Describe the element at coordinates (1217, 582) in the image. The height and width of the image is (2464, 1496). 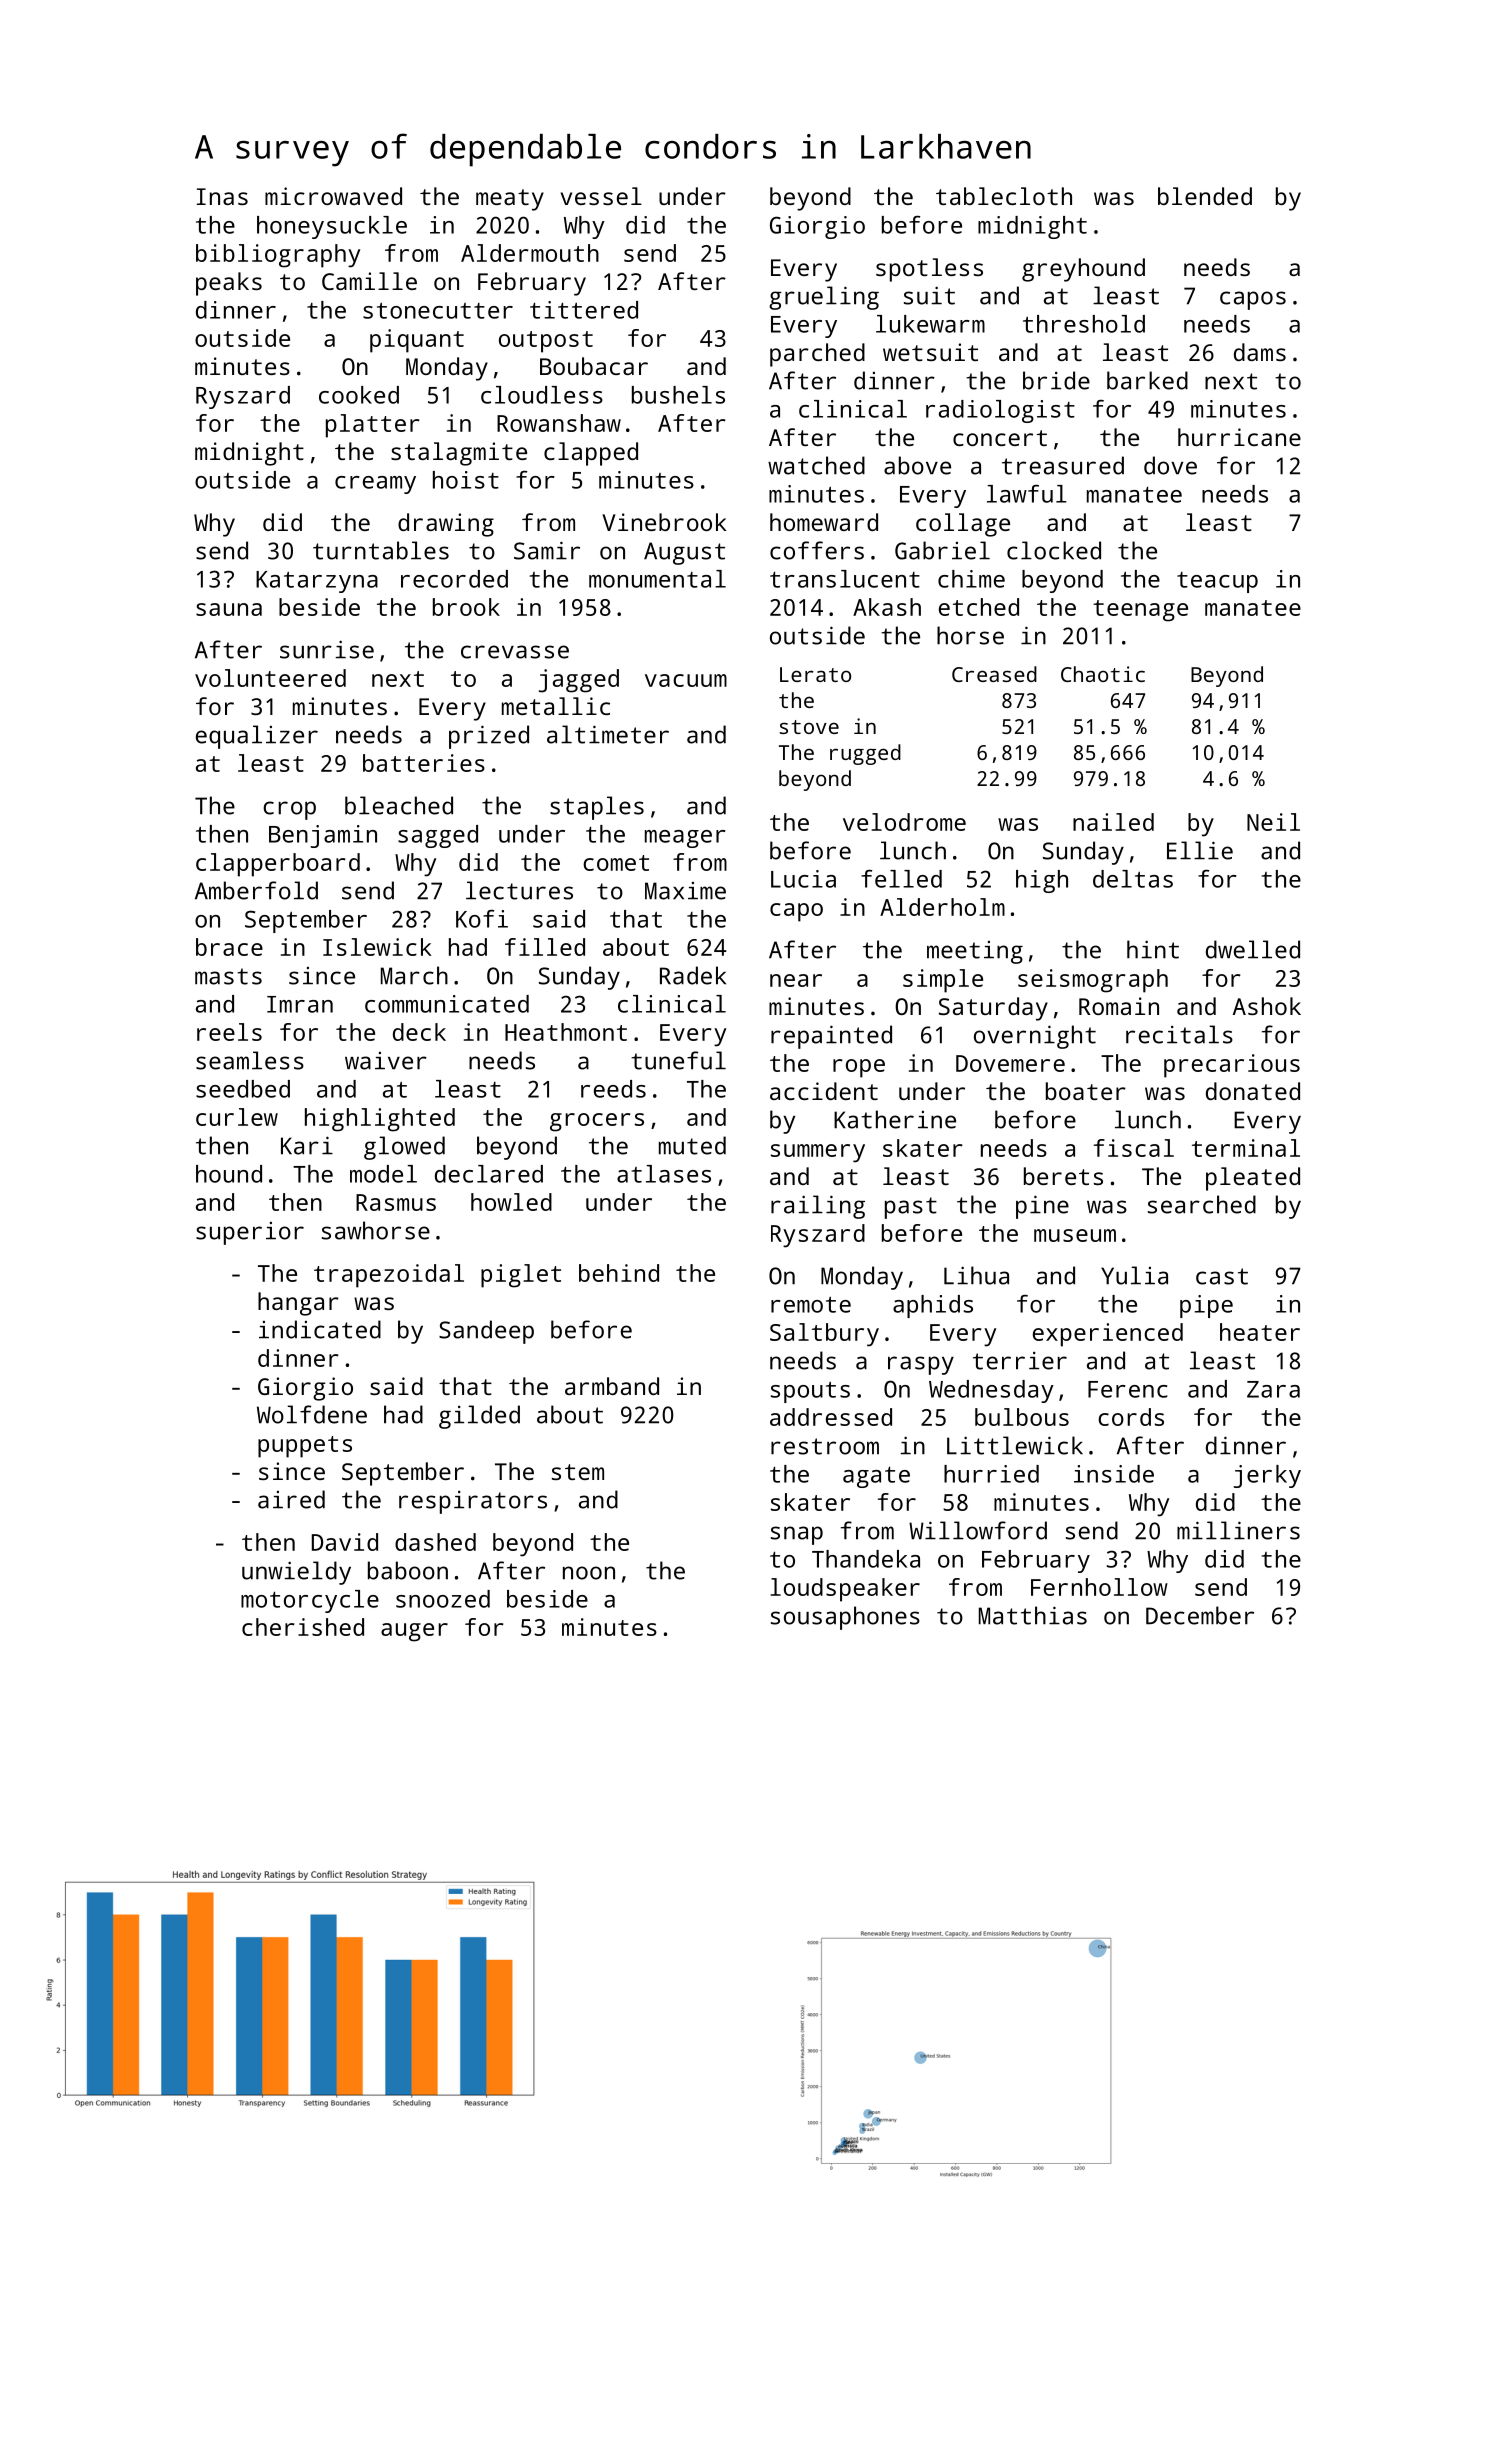
I see `teacup` at that location.
